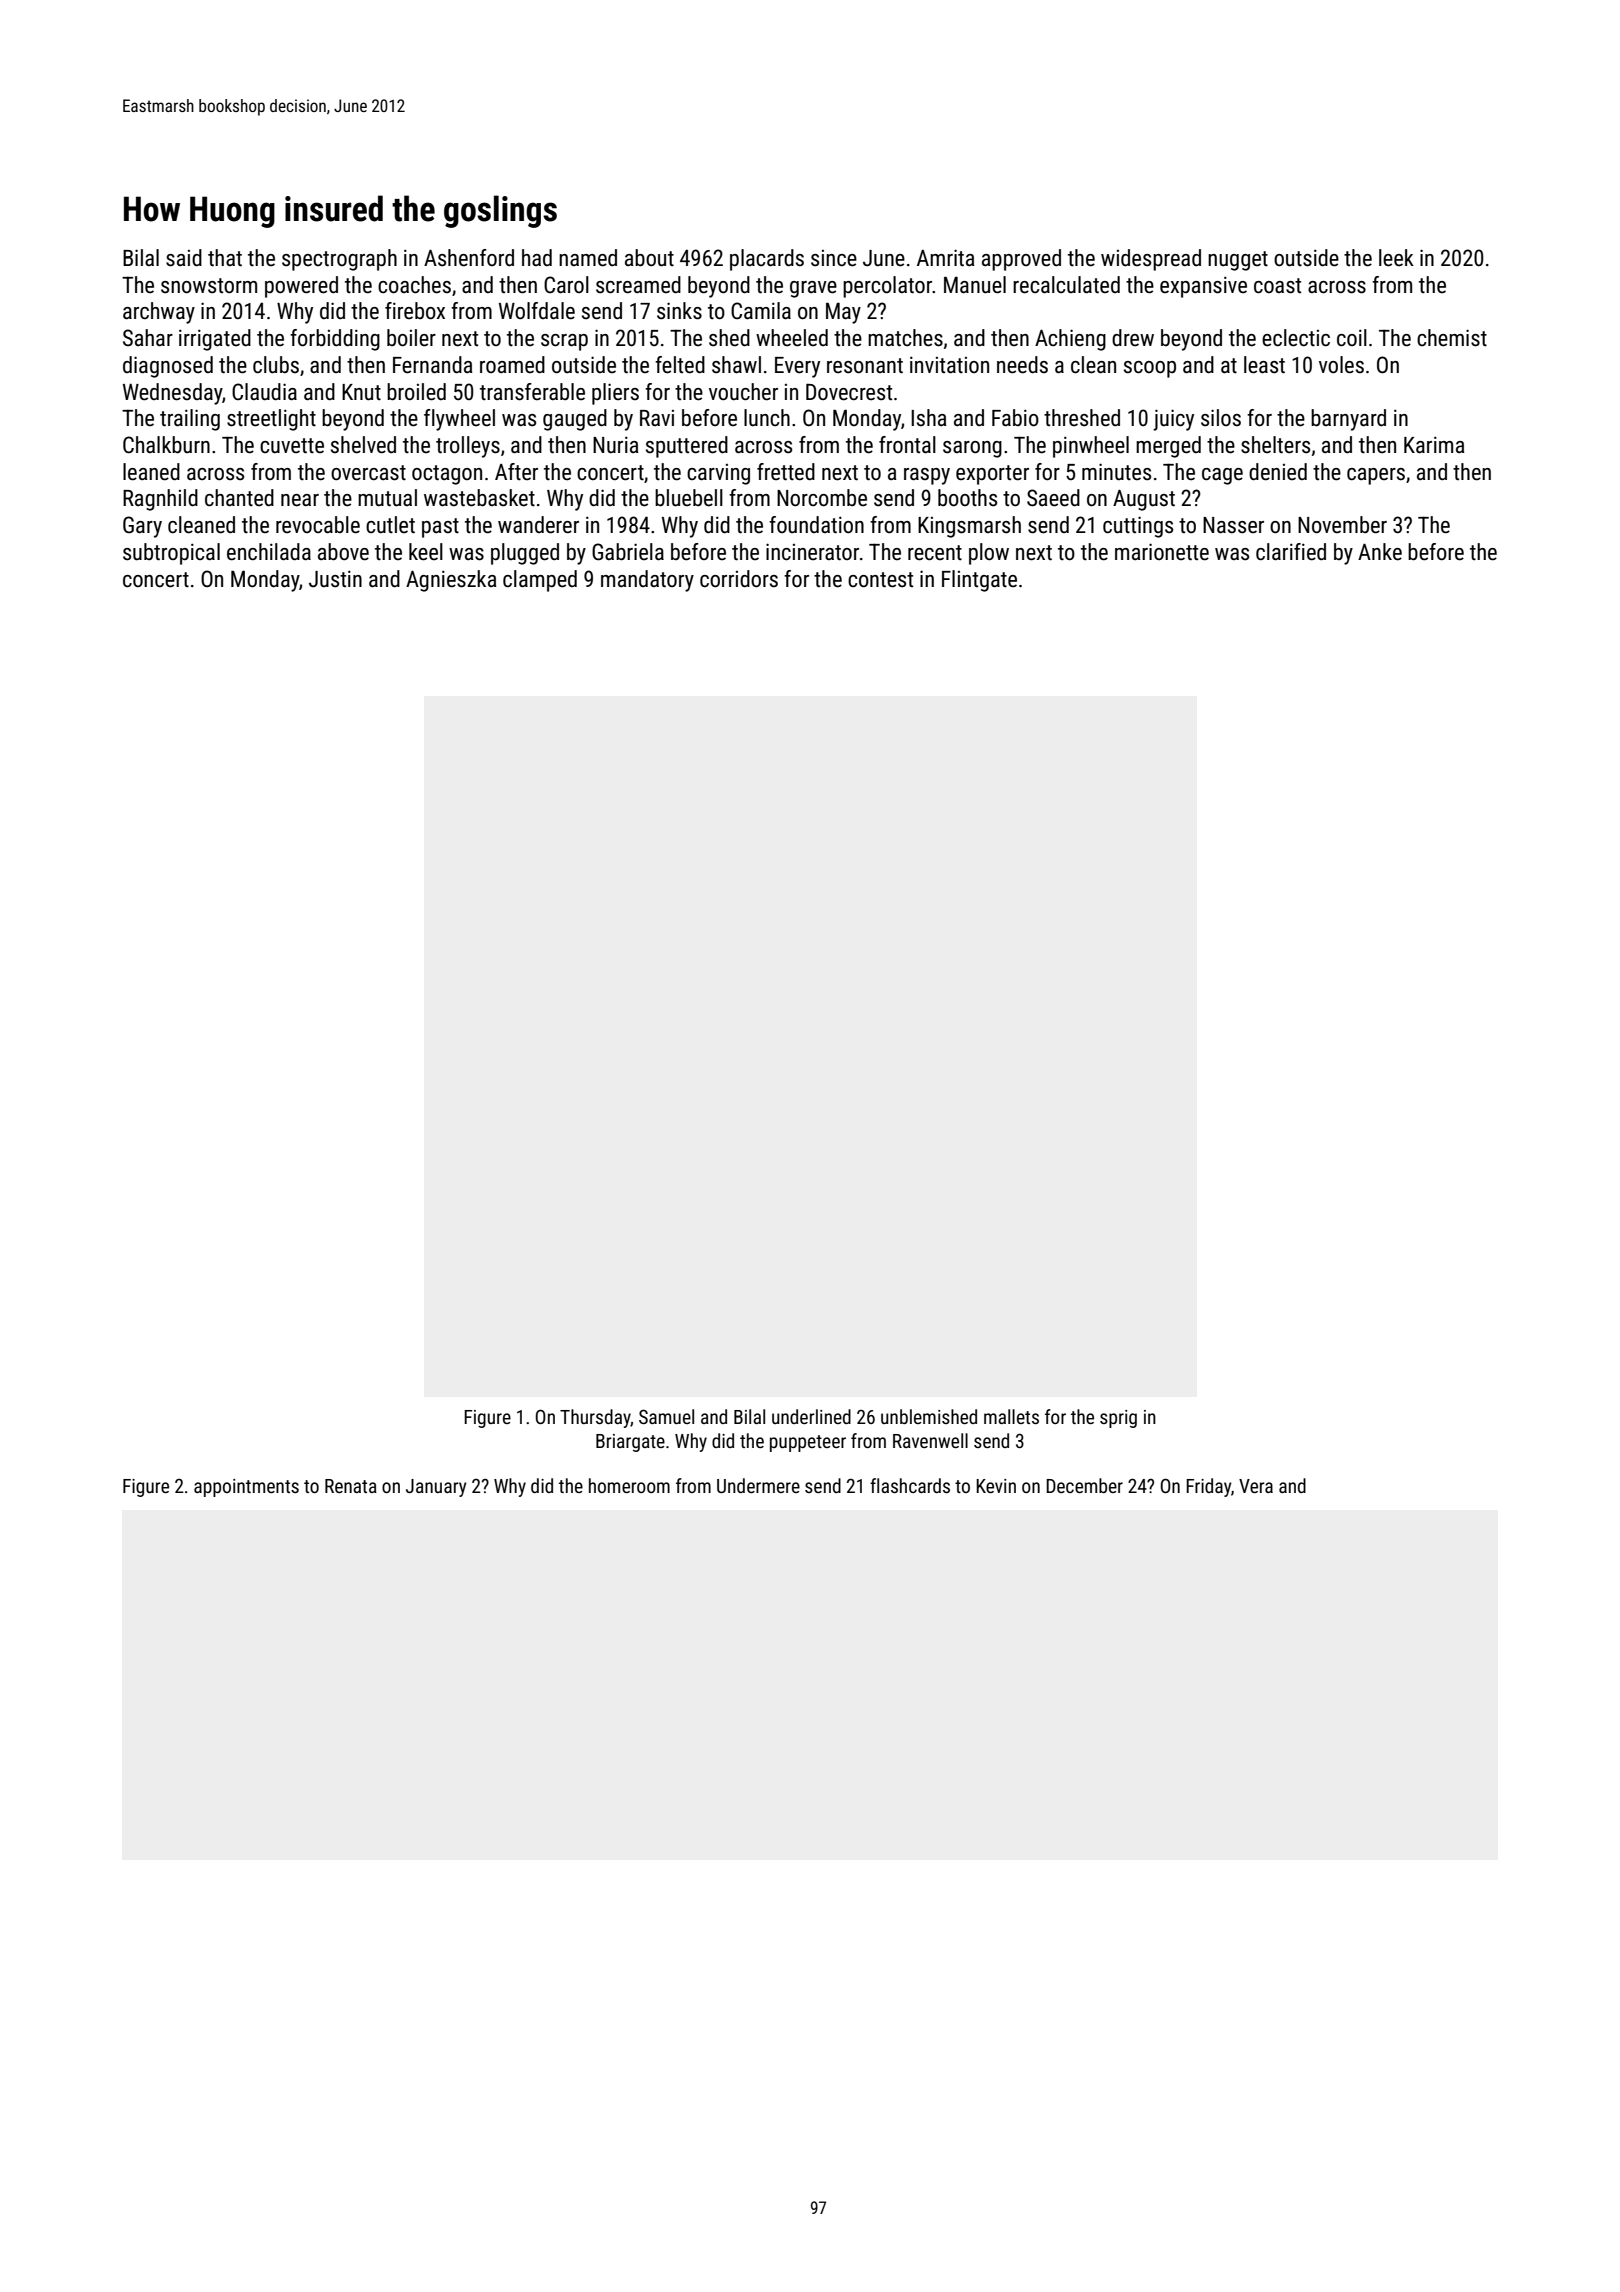  I want to click on flashcards, so click(910, 1485).
